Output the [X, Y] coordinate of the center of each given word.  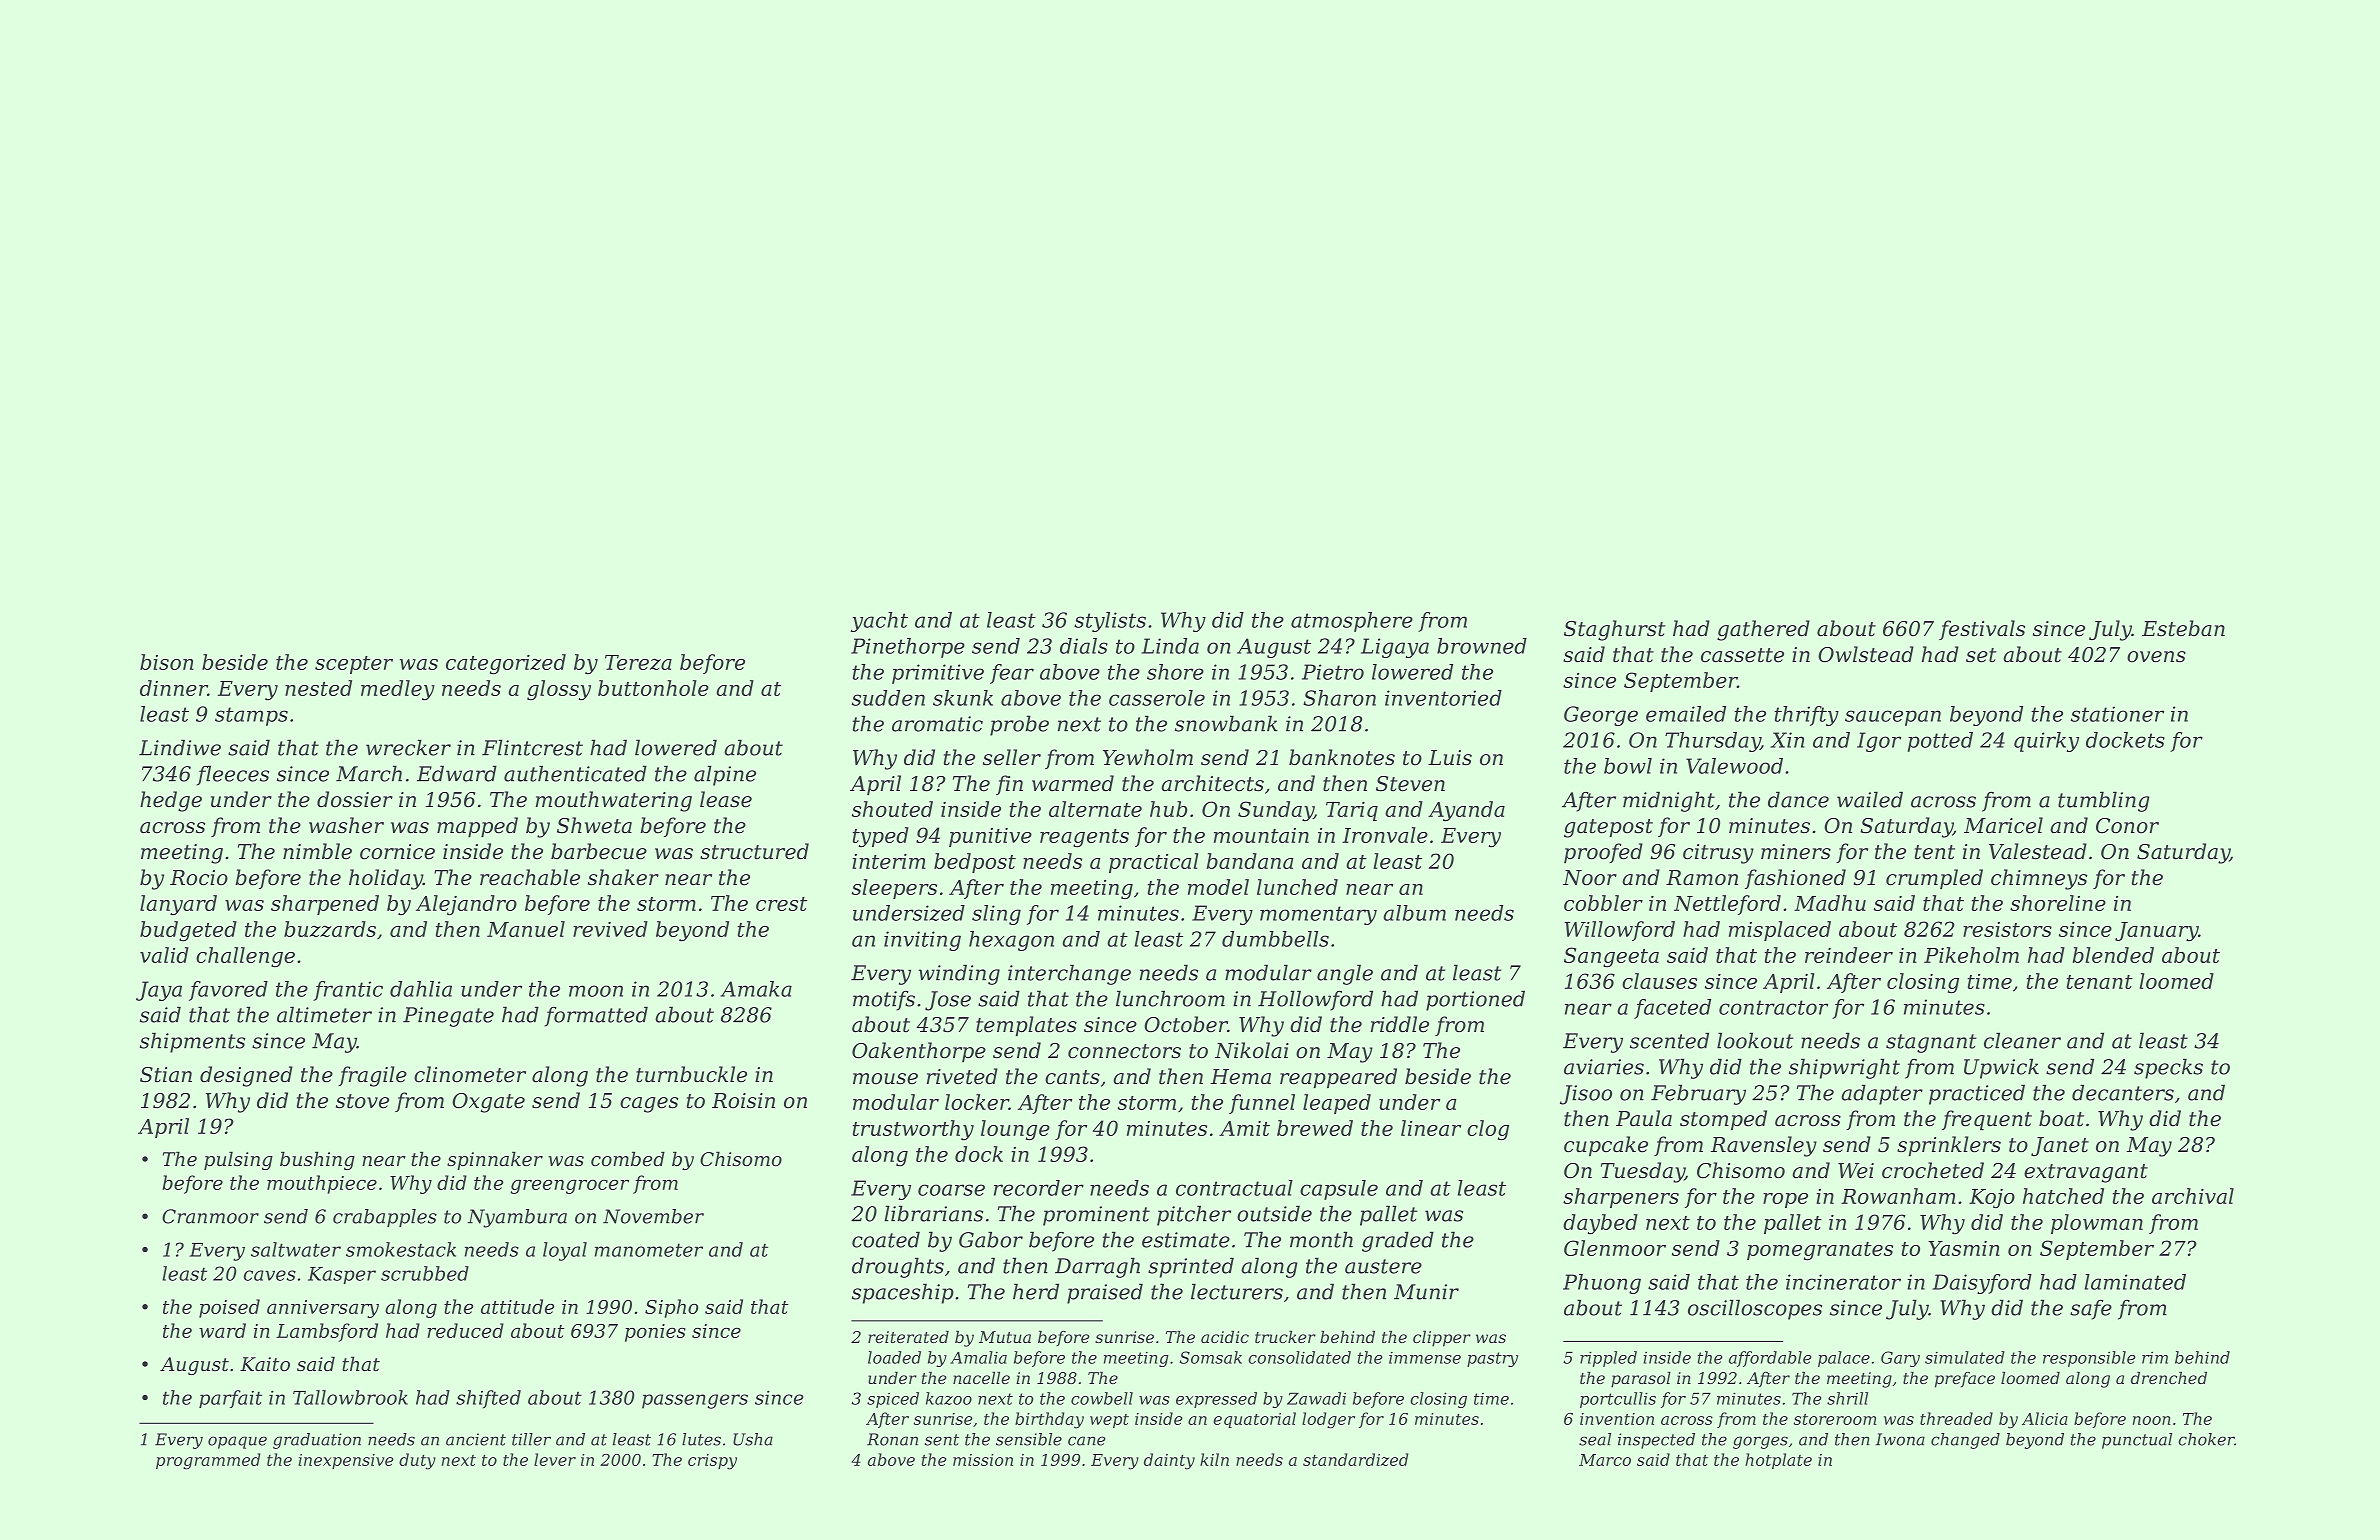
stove [362, 1101]
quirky [2046, 742]
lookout [1755, 1040]
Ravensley [1764, 1146]
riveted [962, 1076]
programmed [208, 1461]
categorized [506, 664]
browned [1482, 646]
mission [983, 1460]
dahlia [421, 989]
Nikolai [1252, 1050]
